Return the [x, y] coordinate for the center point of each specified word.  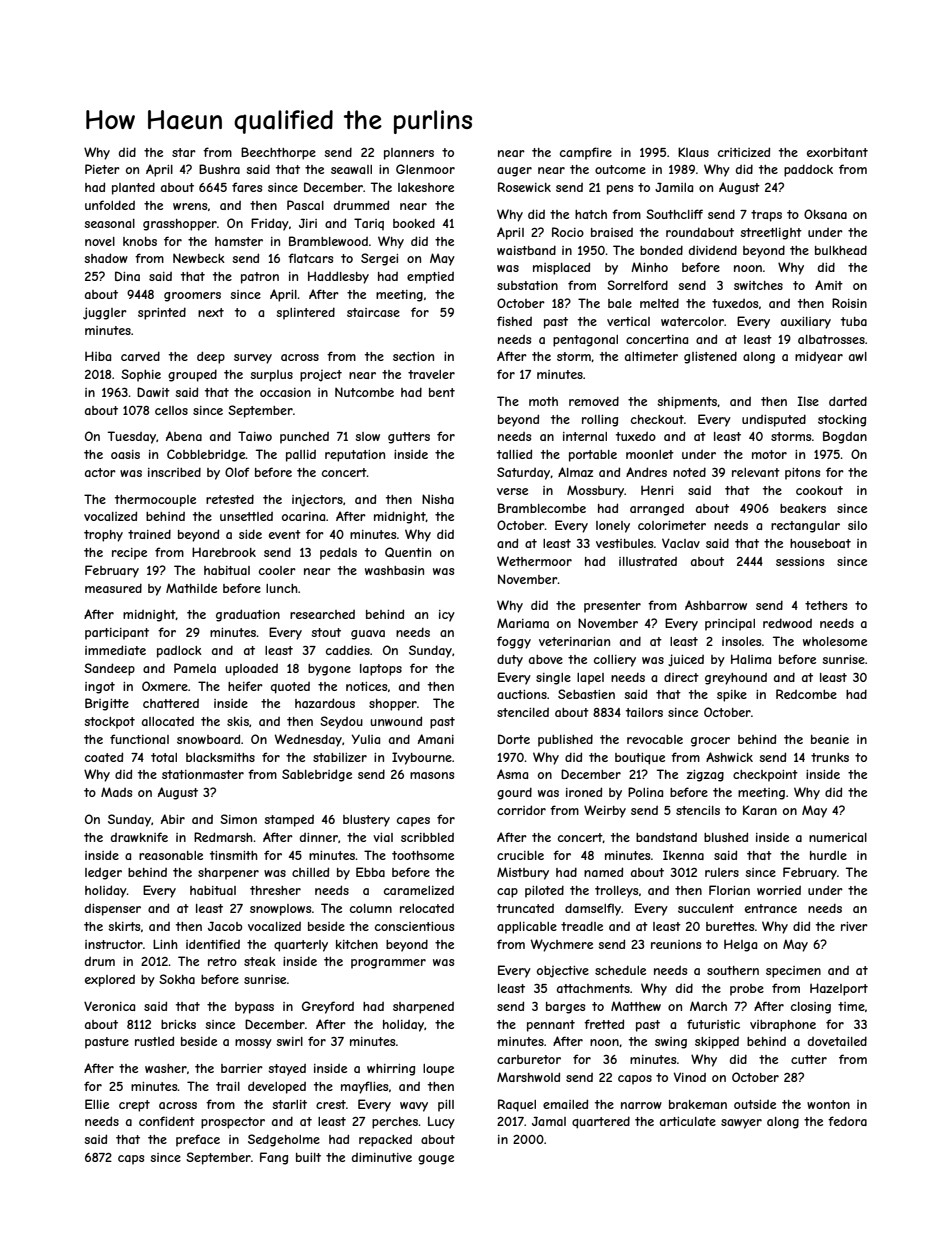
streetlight [771, 234]
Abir [173, 819]
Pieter [102, 169]
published [565, 740]
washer [166, 1068]
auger [514, 172]
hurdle [828, 855]
